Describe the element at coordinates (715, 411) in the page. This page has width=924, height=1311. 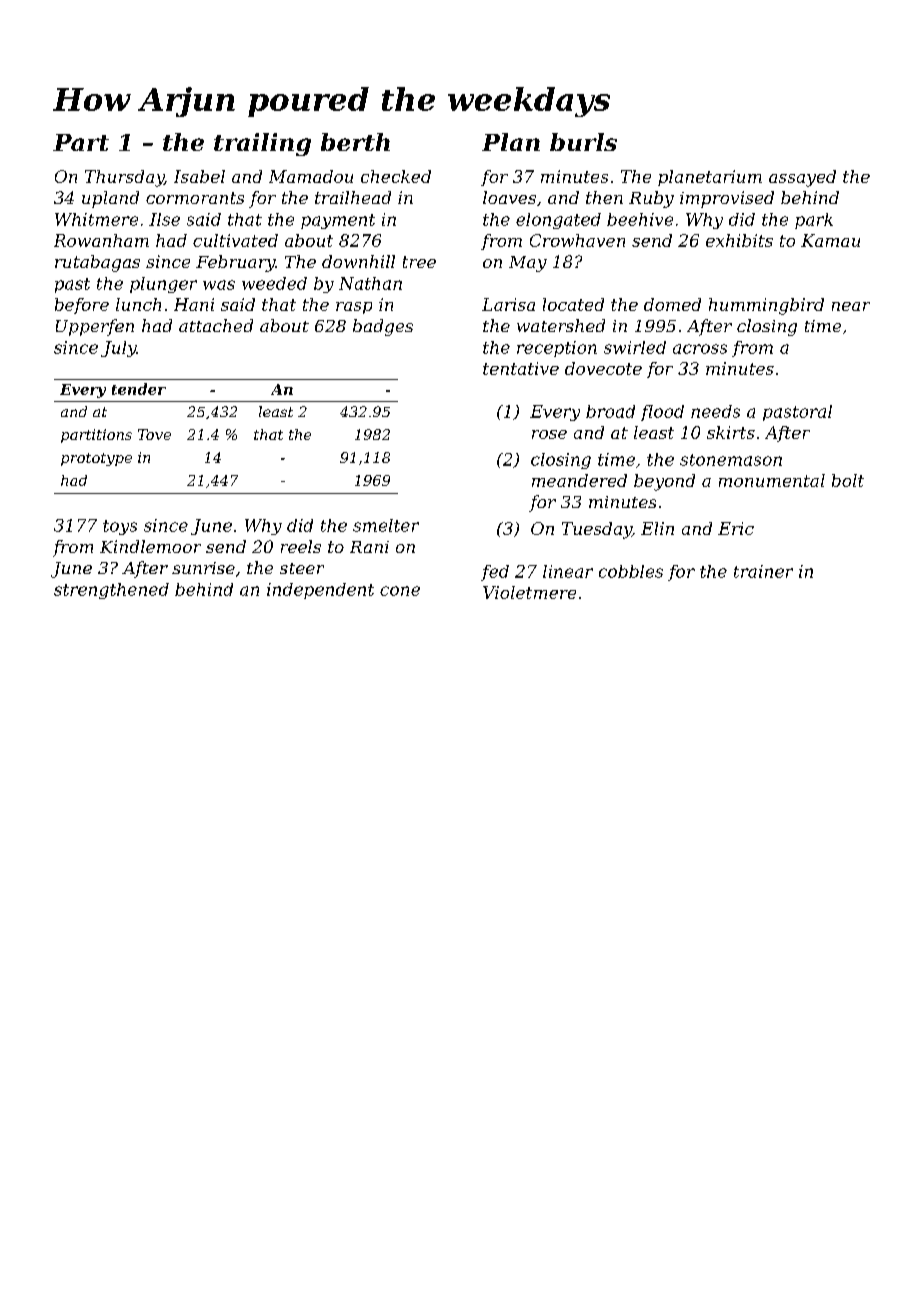
I see `needs` at that location.
